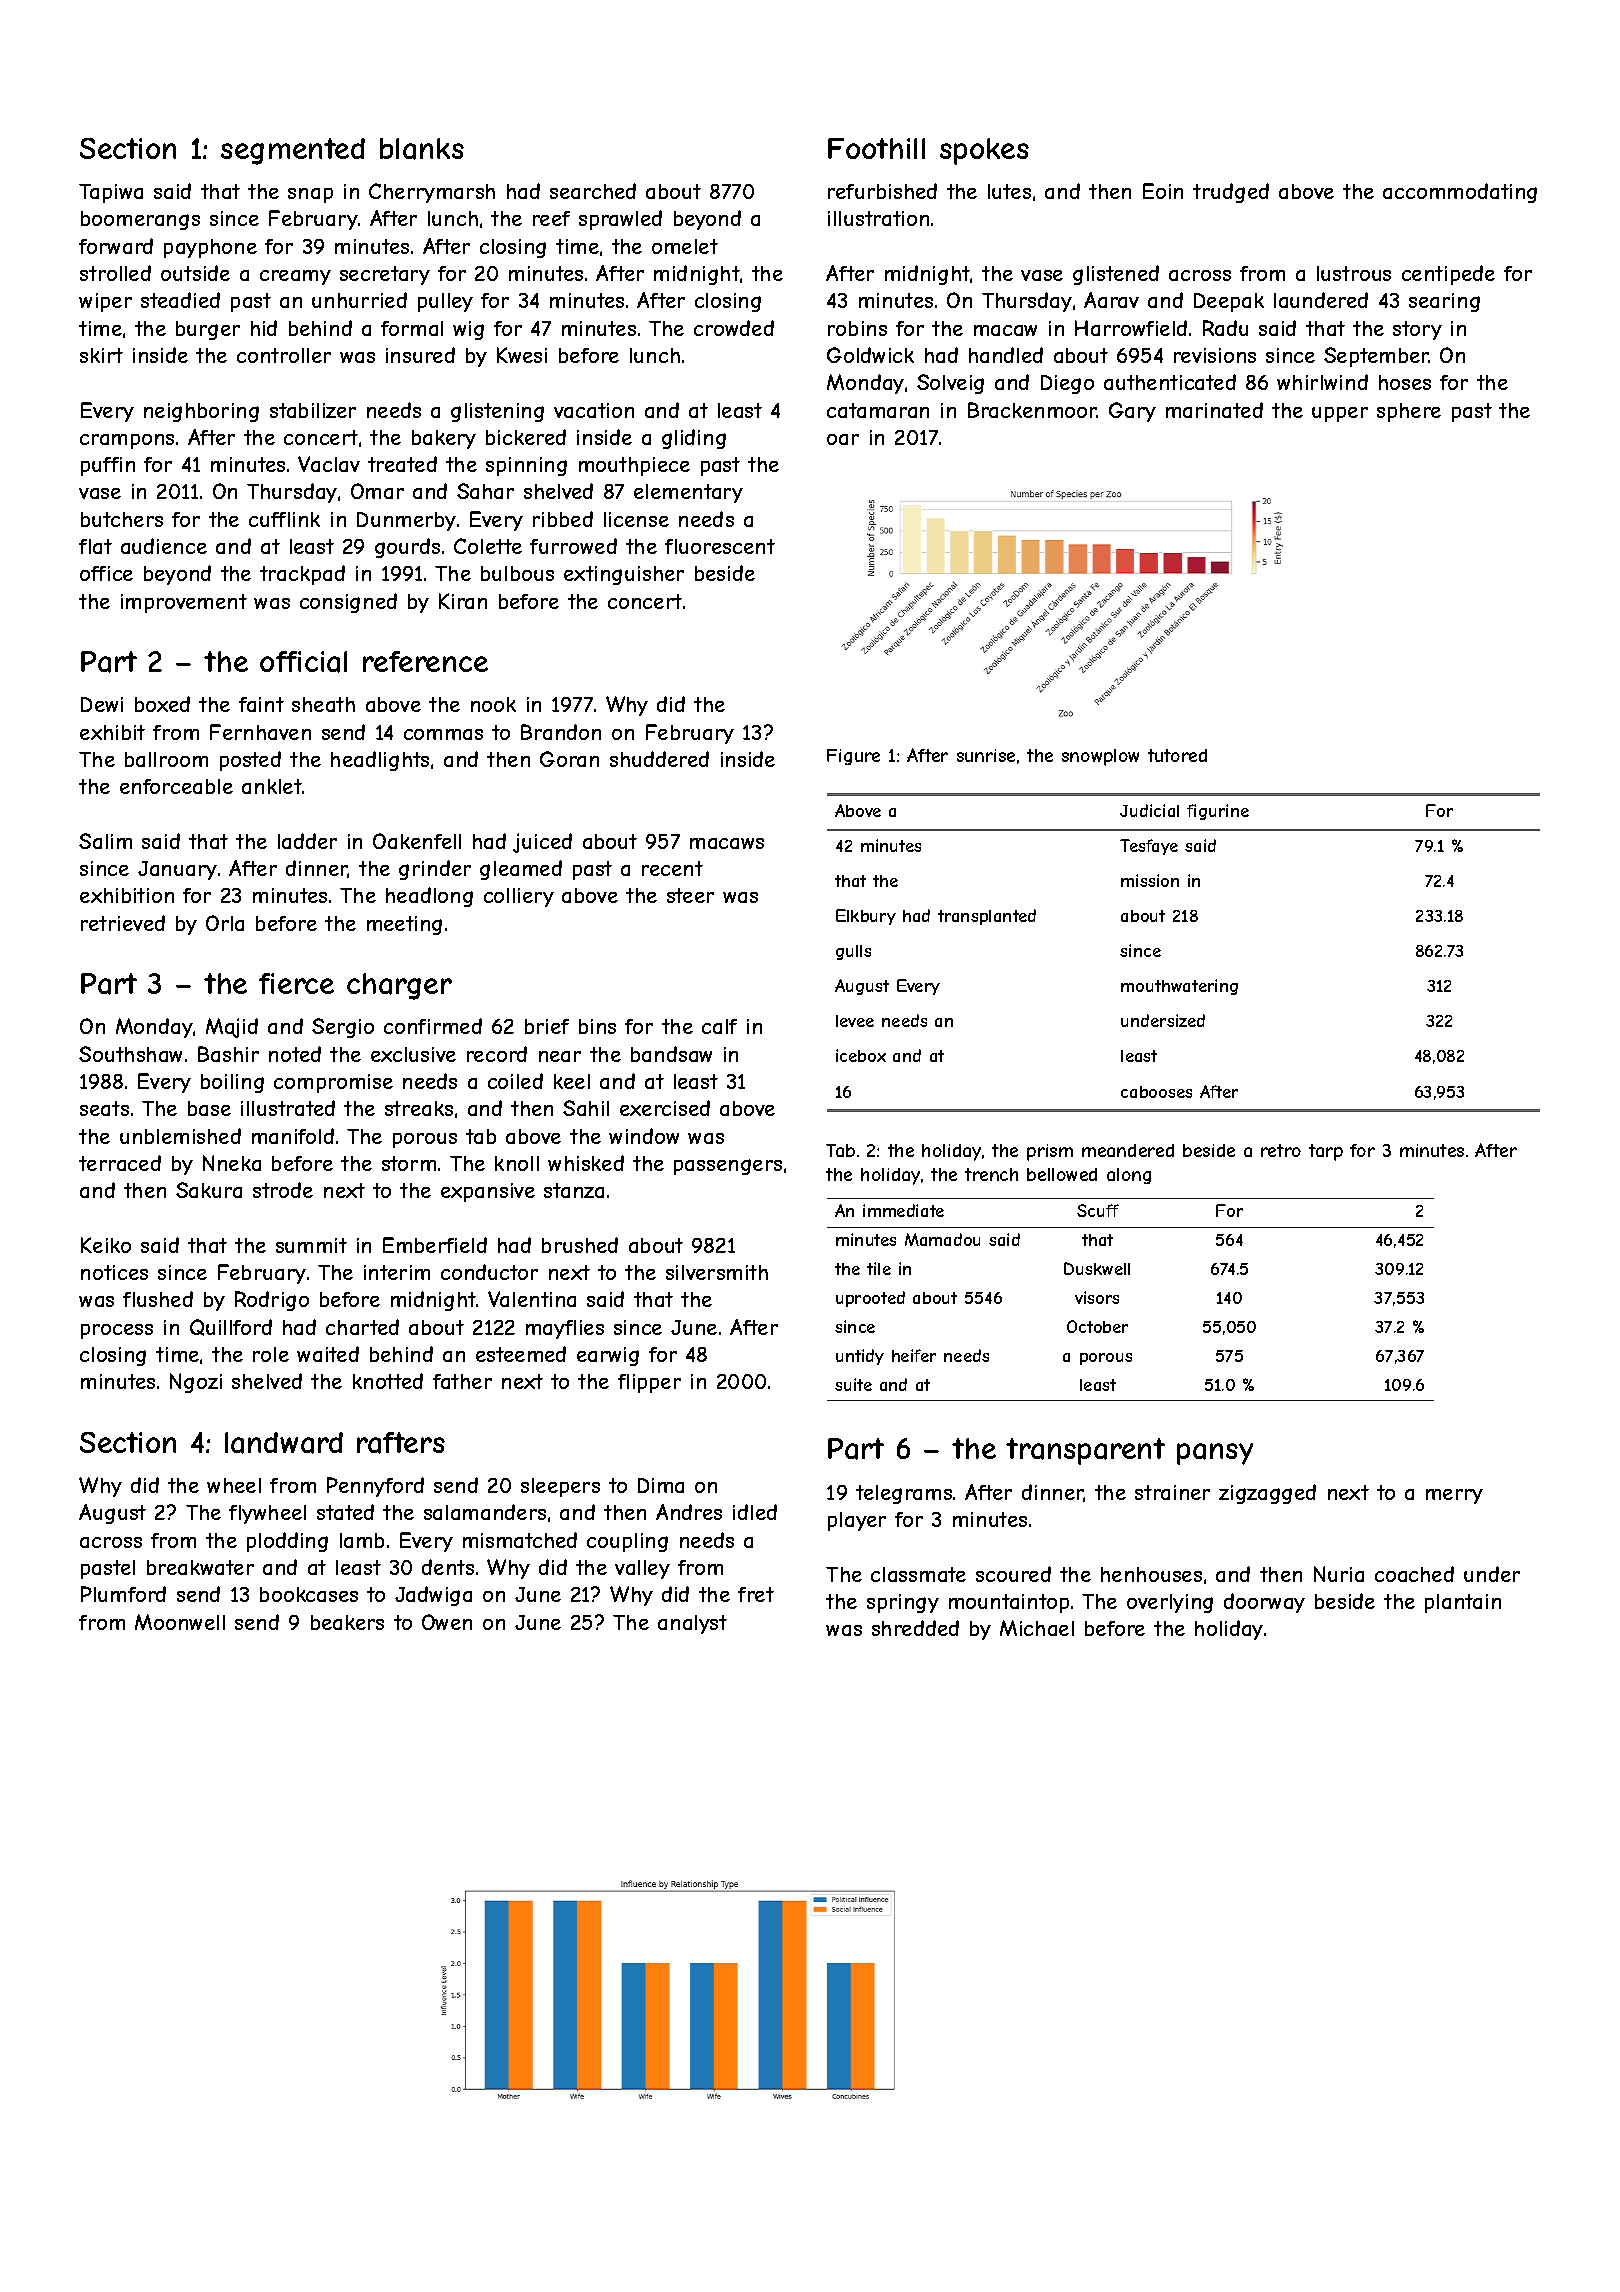 Image resolution: width=1620 pixels, height=2292 pixels. Describe the element at coordinates (853, 1384) in the screenshot. I see `suite` at that location.
